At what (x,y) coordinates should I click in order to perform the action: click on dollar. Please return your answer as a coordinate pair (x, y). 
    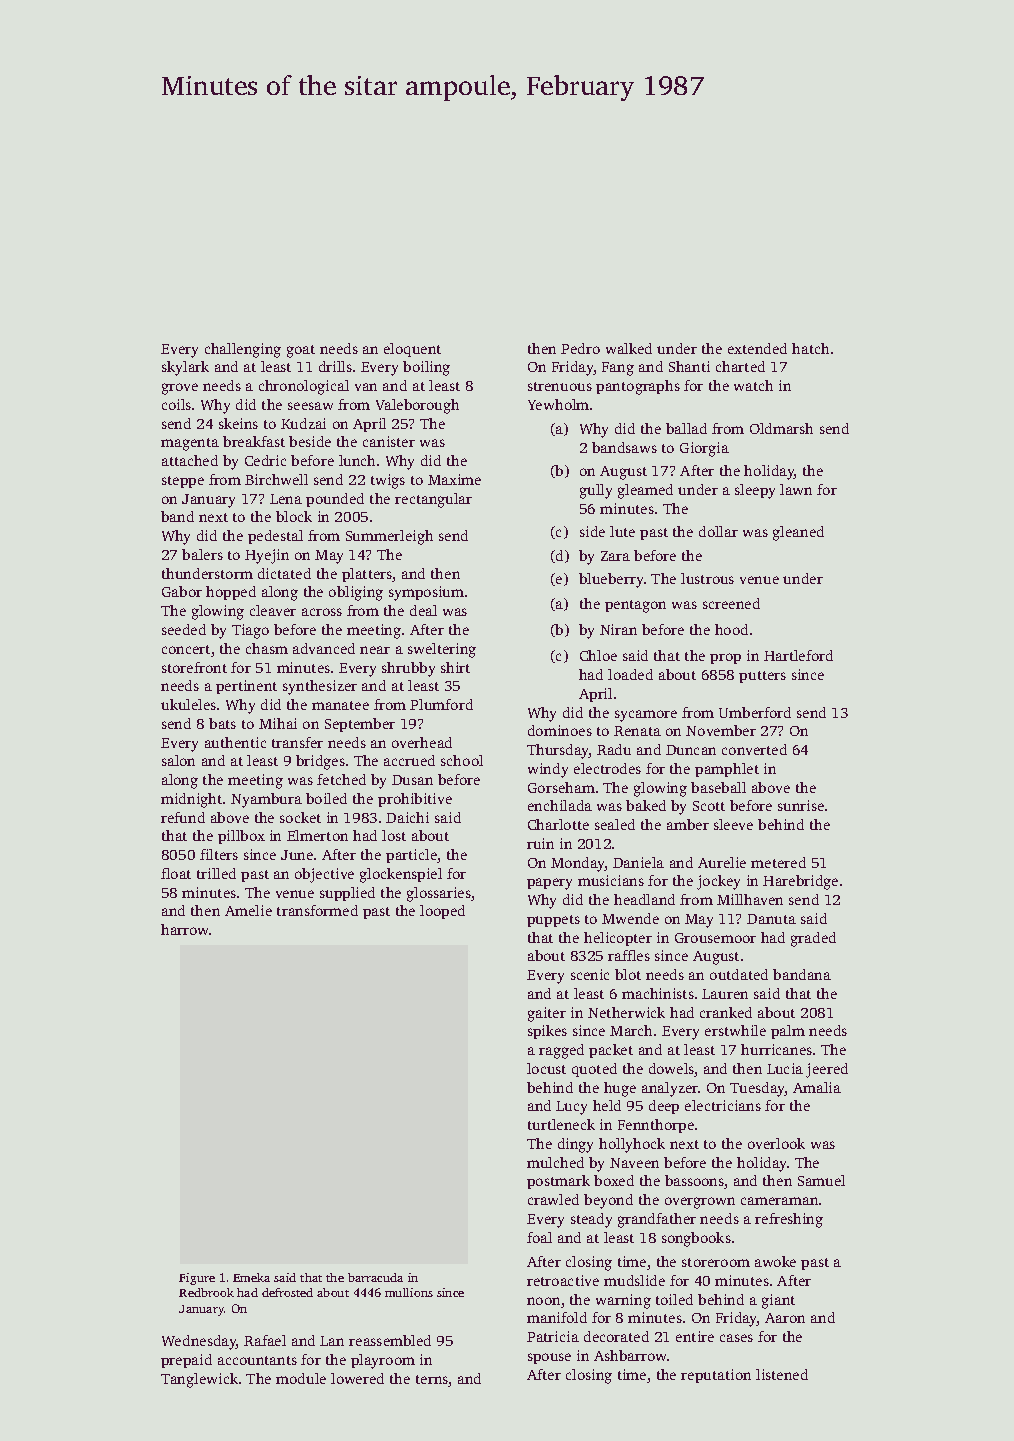
    Looking at the image, I should click on (718, 531).
